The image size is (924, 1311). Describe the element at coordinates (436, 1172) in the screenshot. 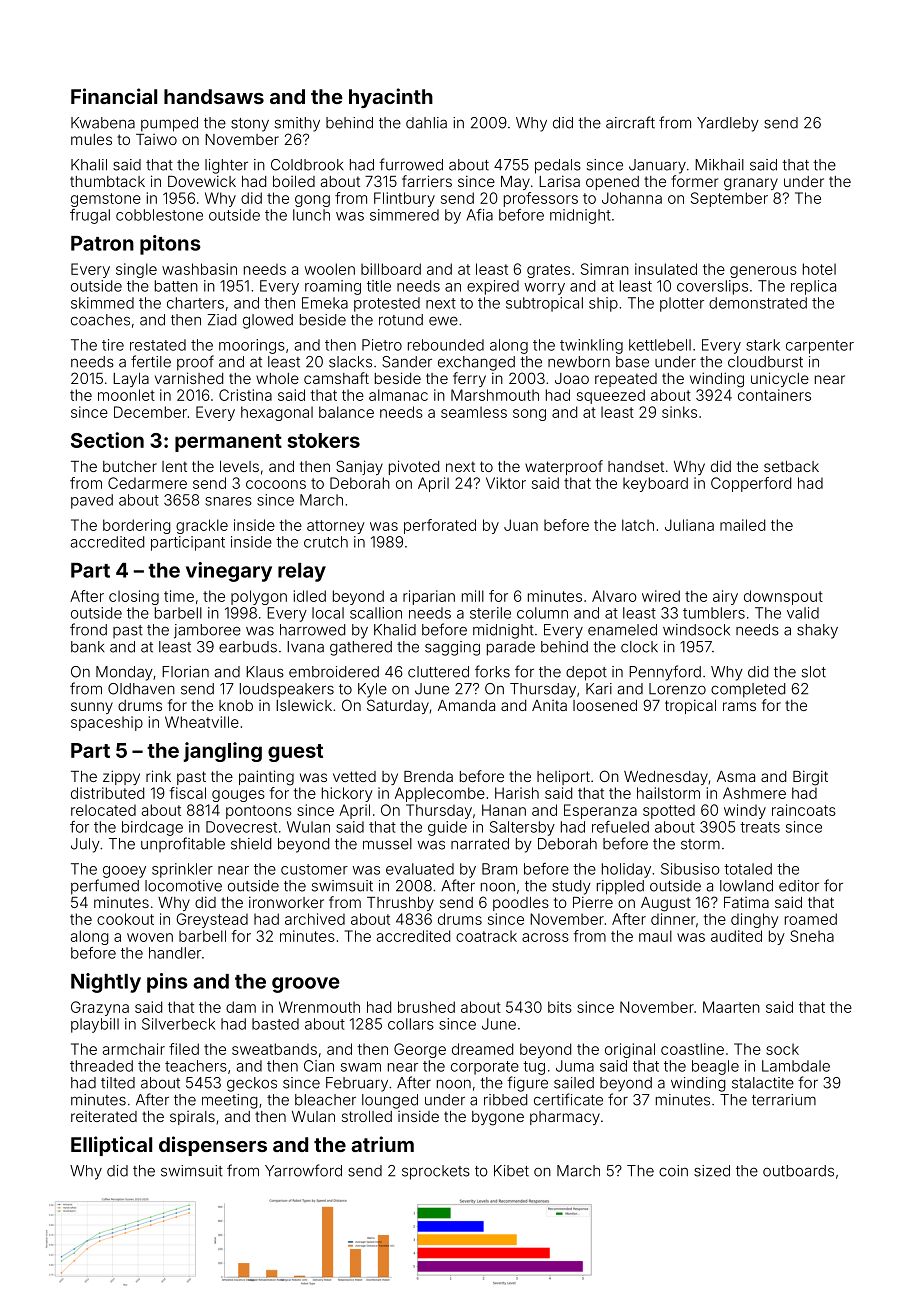

I see `sprockets` at that location.
